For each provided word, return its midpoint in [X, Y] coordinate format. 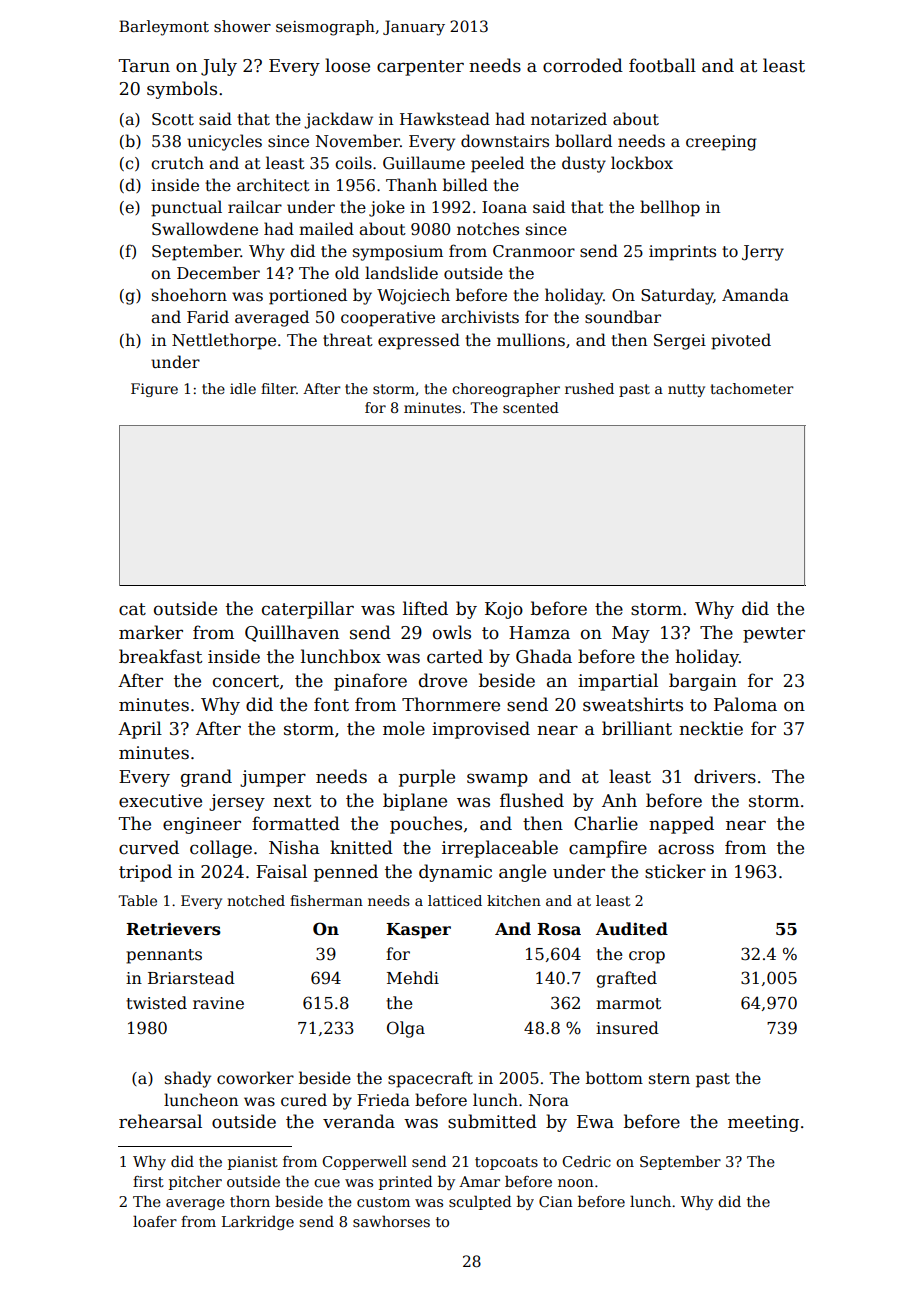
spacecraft [430, 1079]
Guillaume [424, 163]
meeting [763, 1123]
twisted [156, 1003]
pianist [253, 1163]
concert [246, 681]
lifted [425, 608]
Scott [173, 119]
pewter [774, 635]
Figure [154, 390]
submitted [492, 1121]
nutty [686, 390]
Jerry [763, 253]
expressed [419, 341]
